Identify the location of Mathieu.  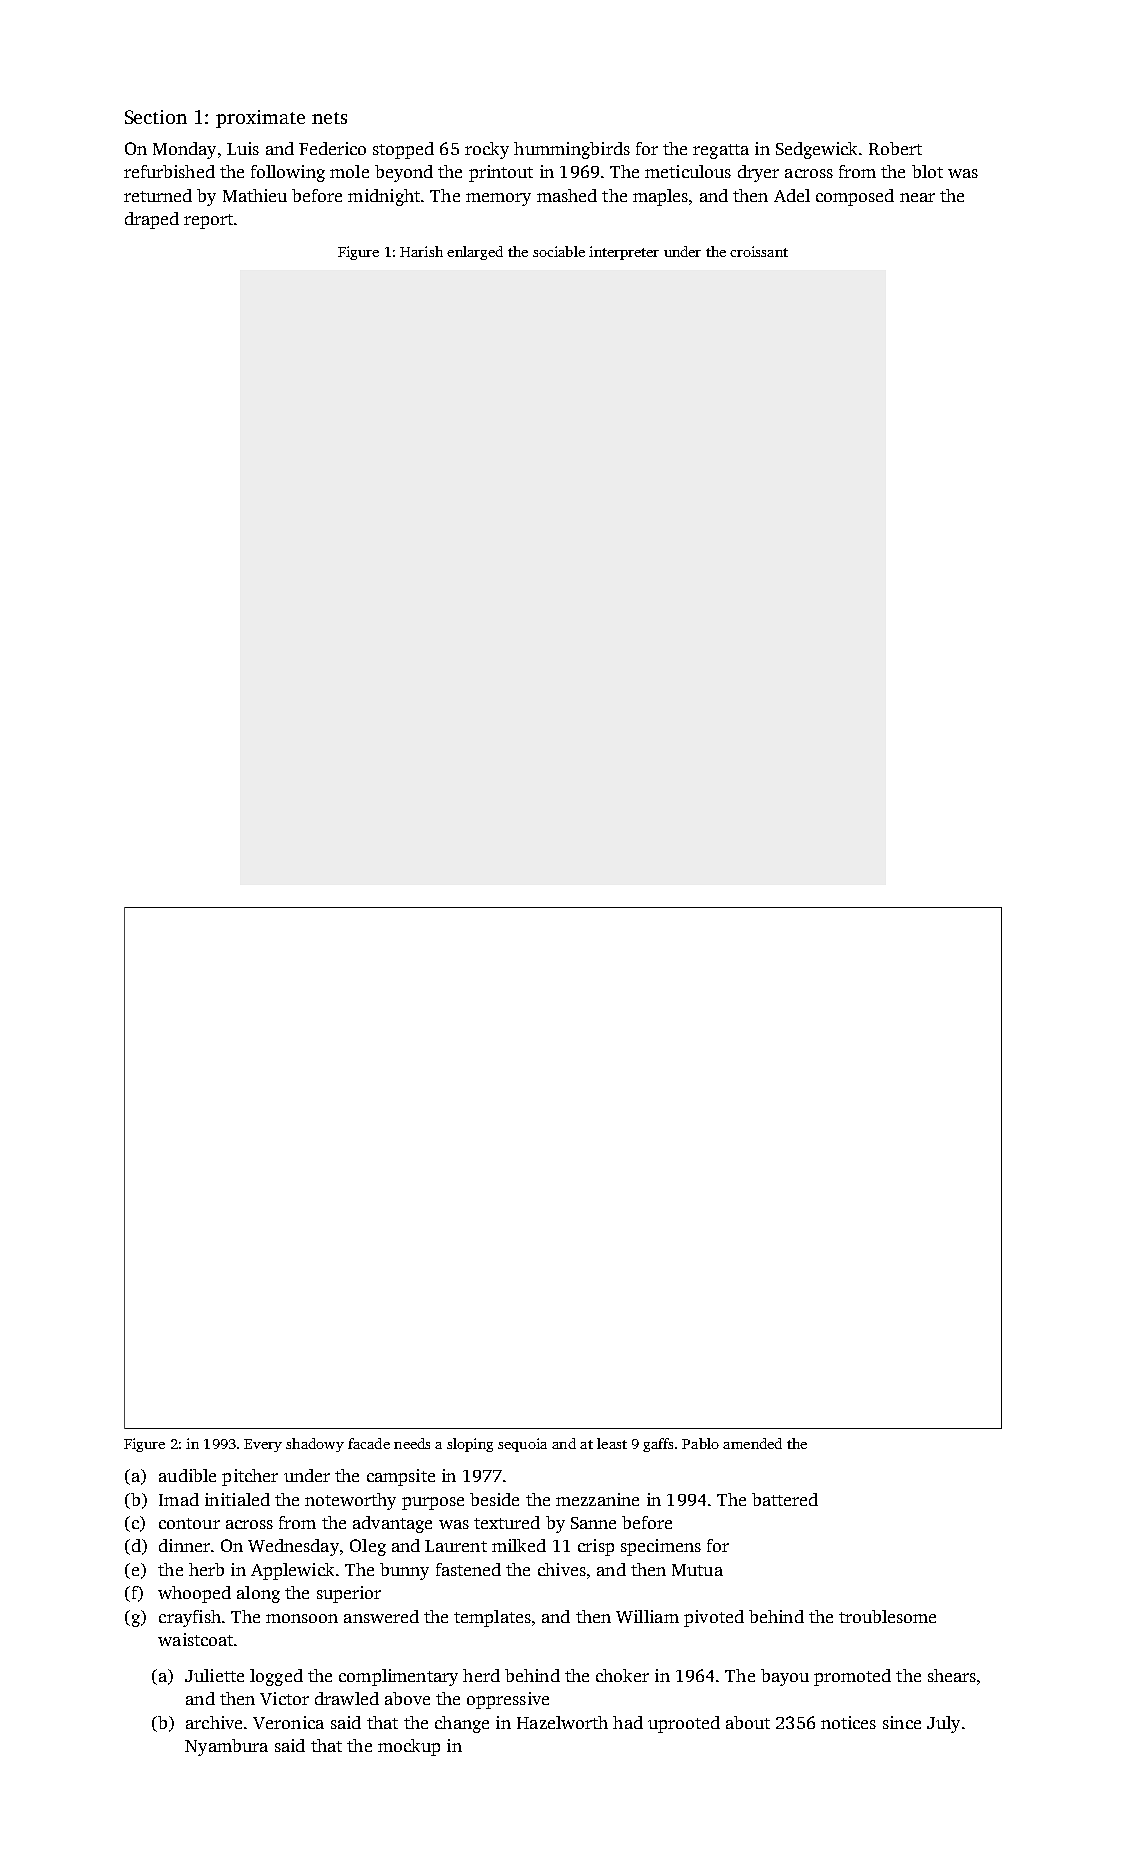
(255, 195).
